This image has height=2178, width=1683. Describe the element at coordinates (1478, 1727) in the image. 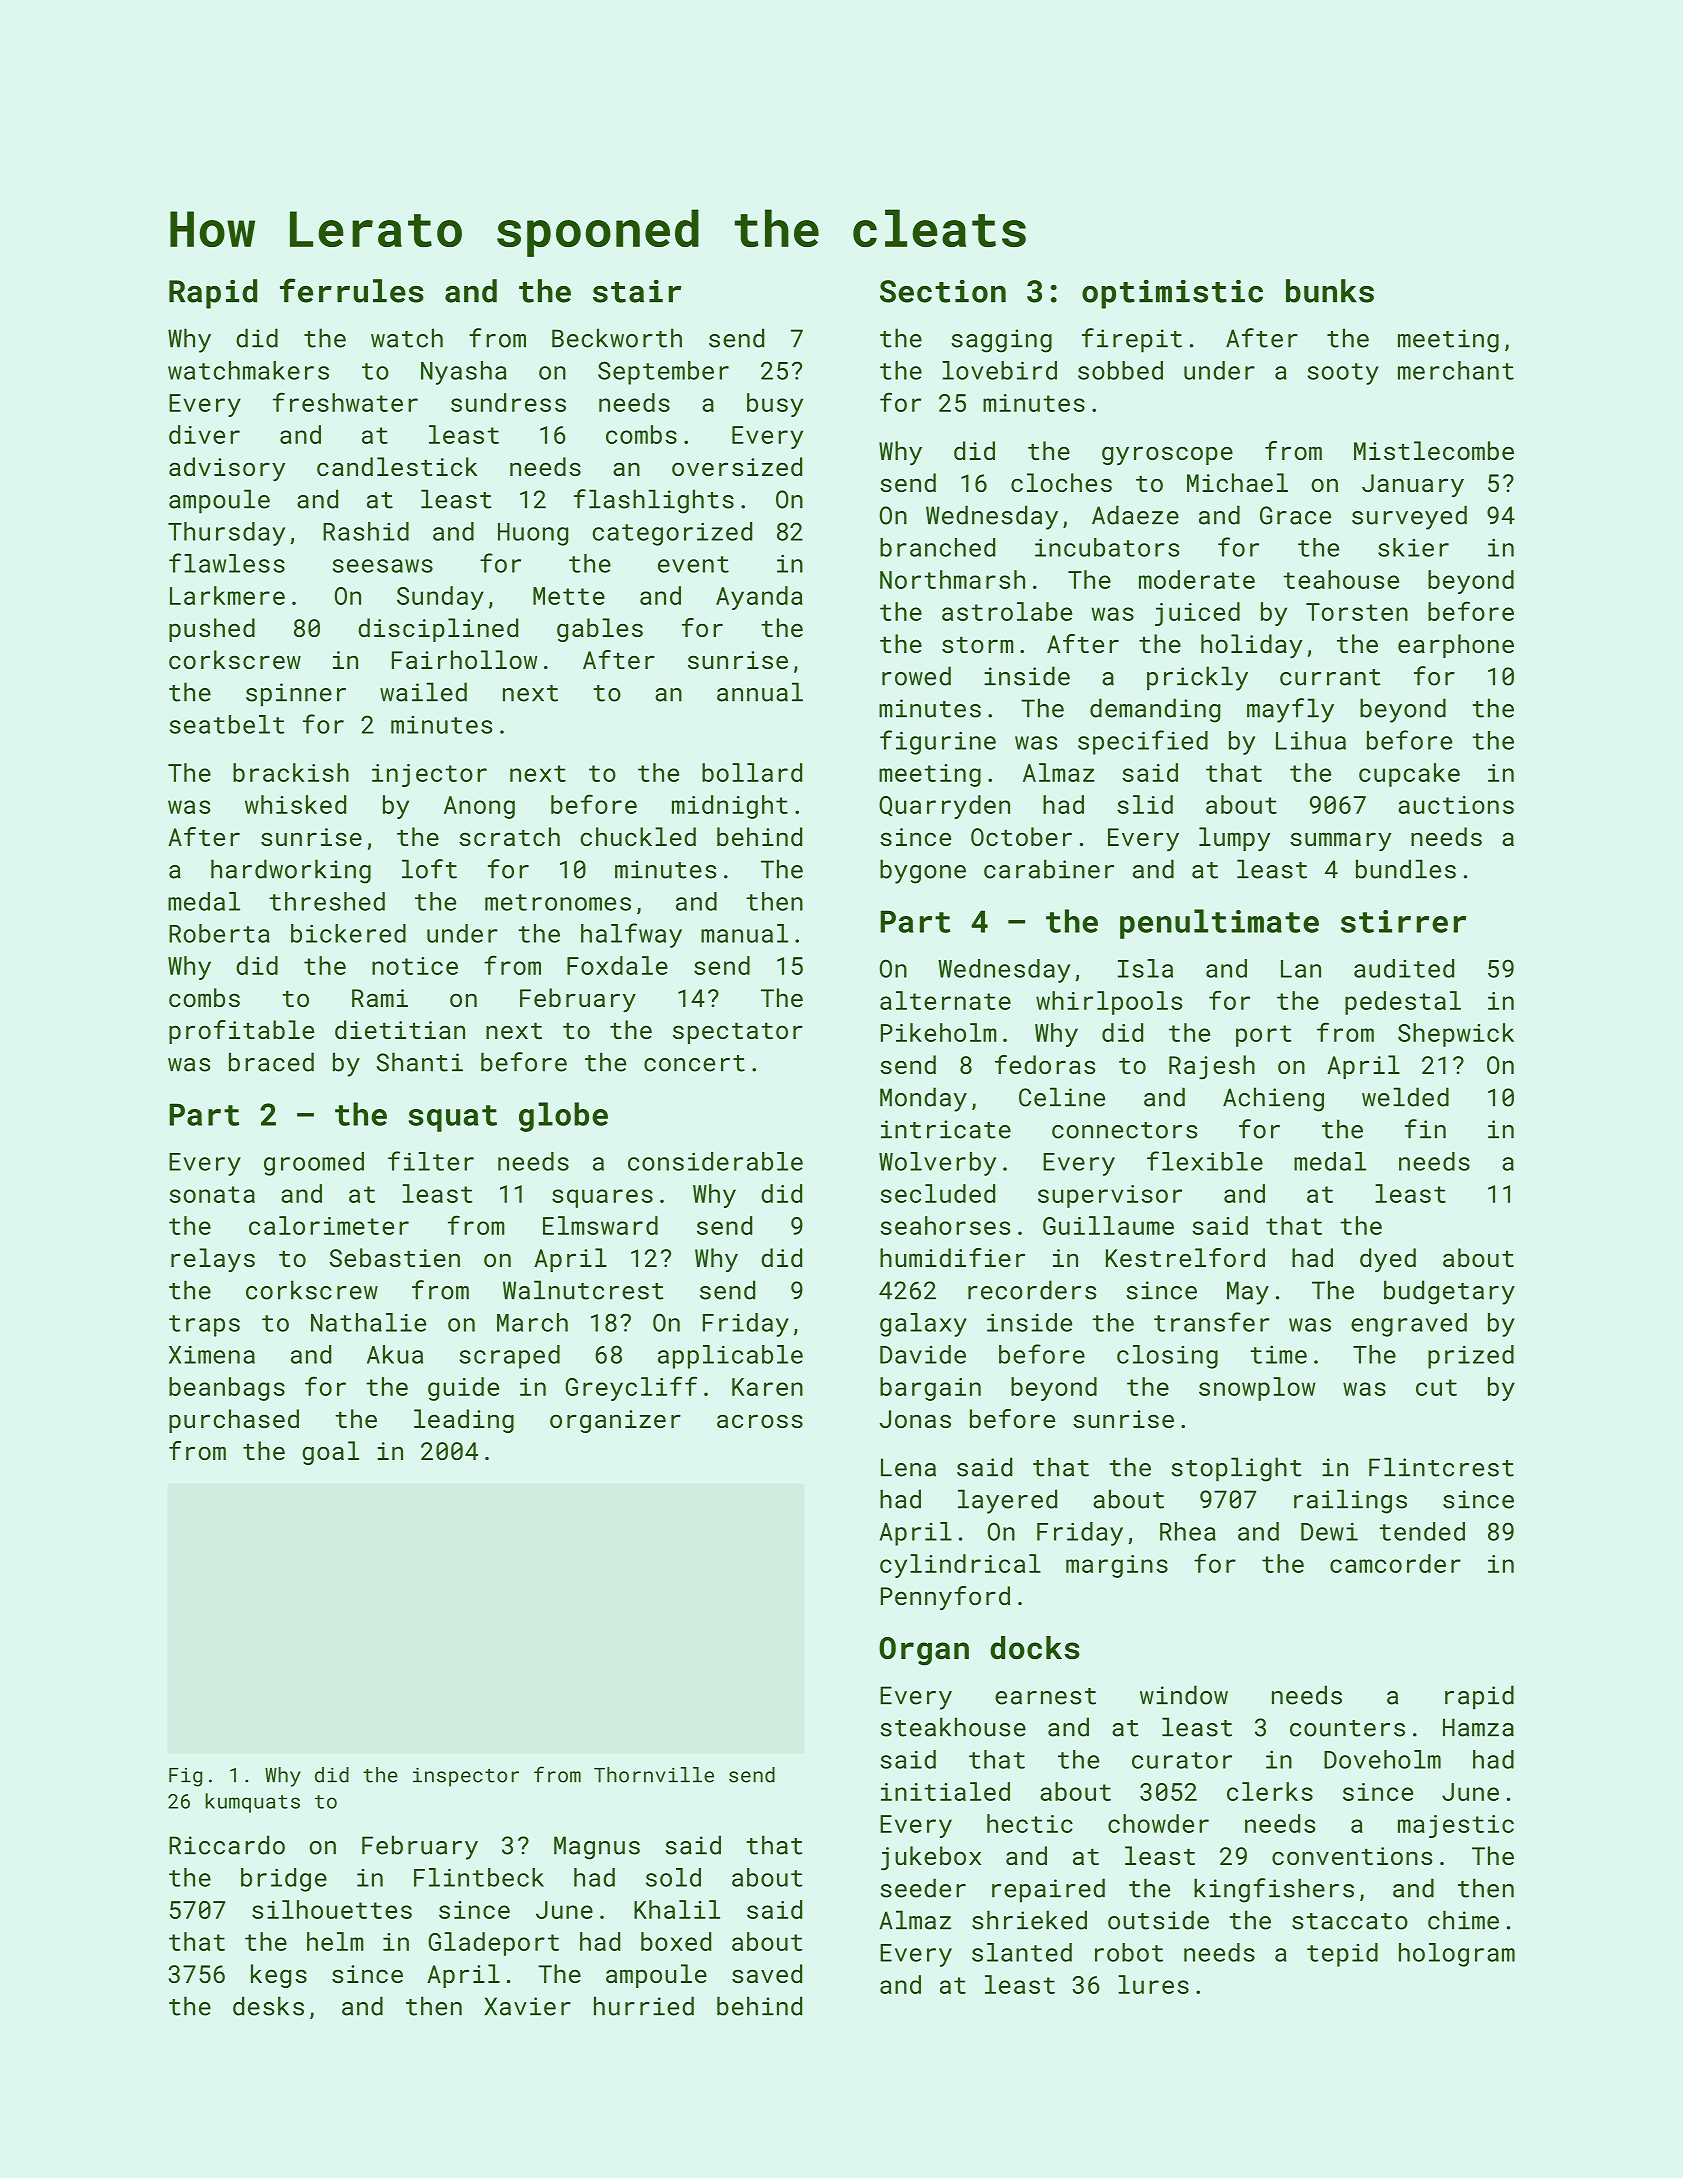

I see `Hamza` at that location.
